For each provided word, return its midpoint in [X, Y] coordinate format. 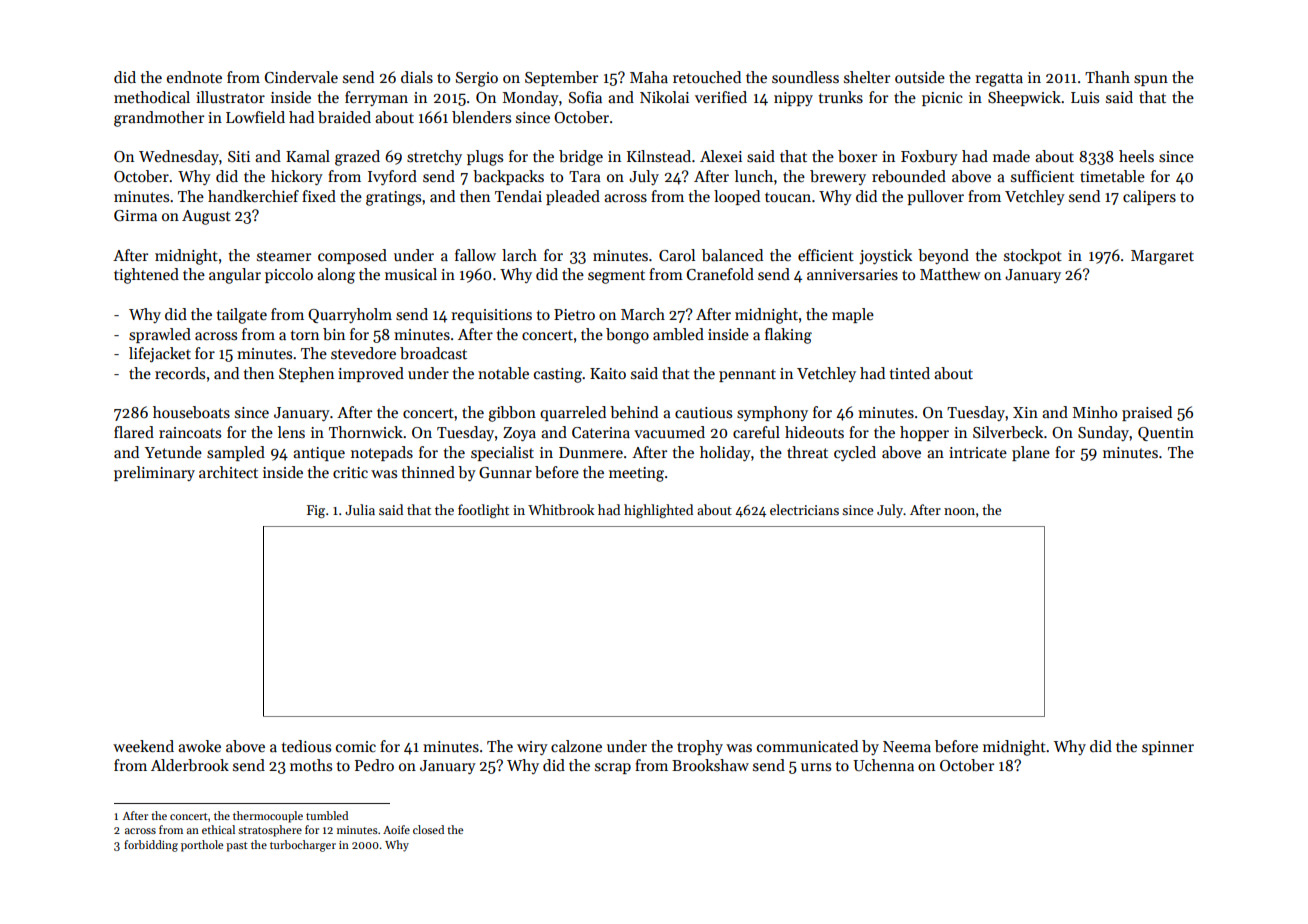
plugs [485, 158]
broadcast [433, 353]
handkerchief [253, 196]
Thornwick [366, 432]
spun [1151, 80]
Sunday [1103, 433]
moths [311, 765]
